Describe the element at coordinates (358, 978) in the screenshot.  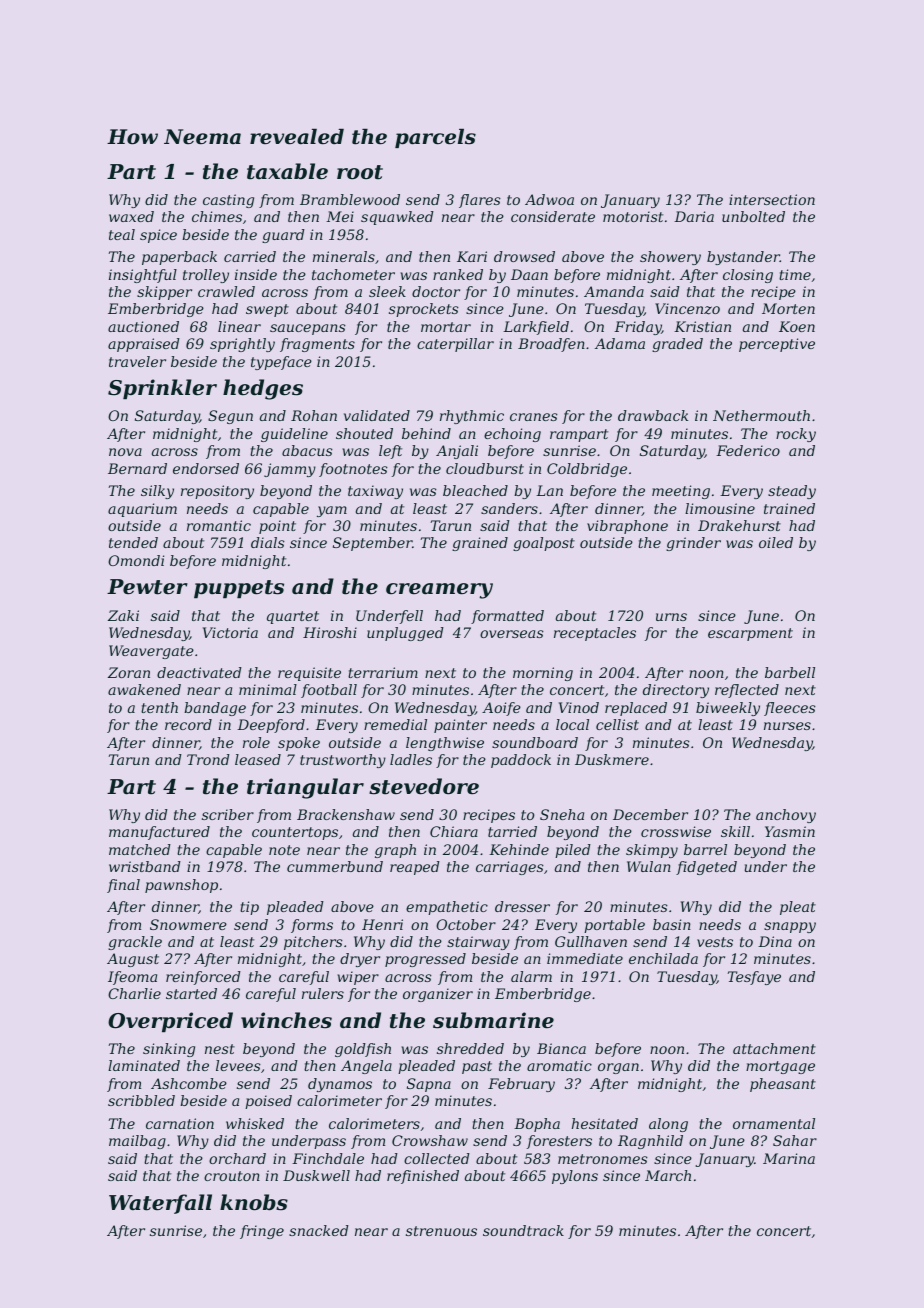
I see `wiper` at that location.
